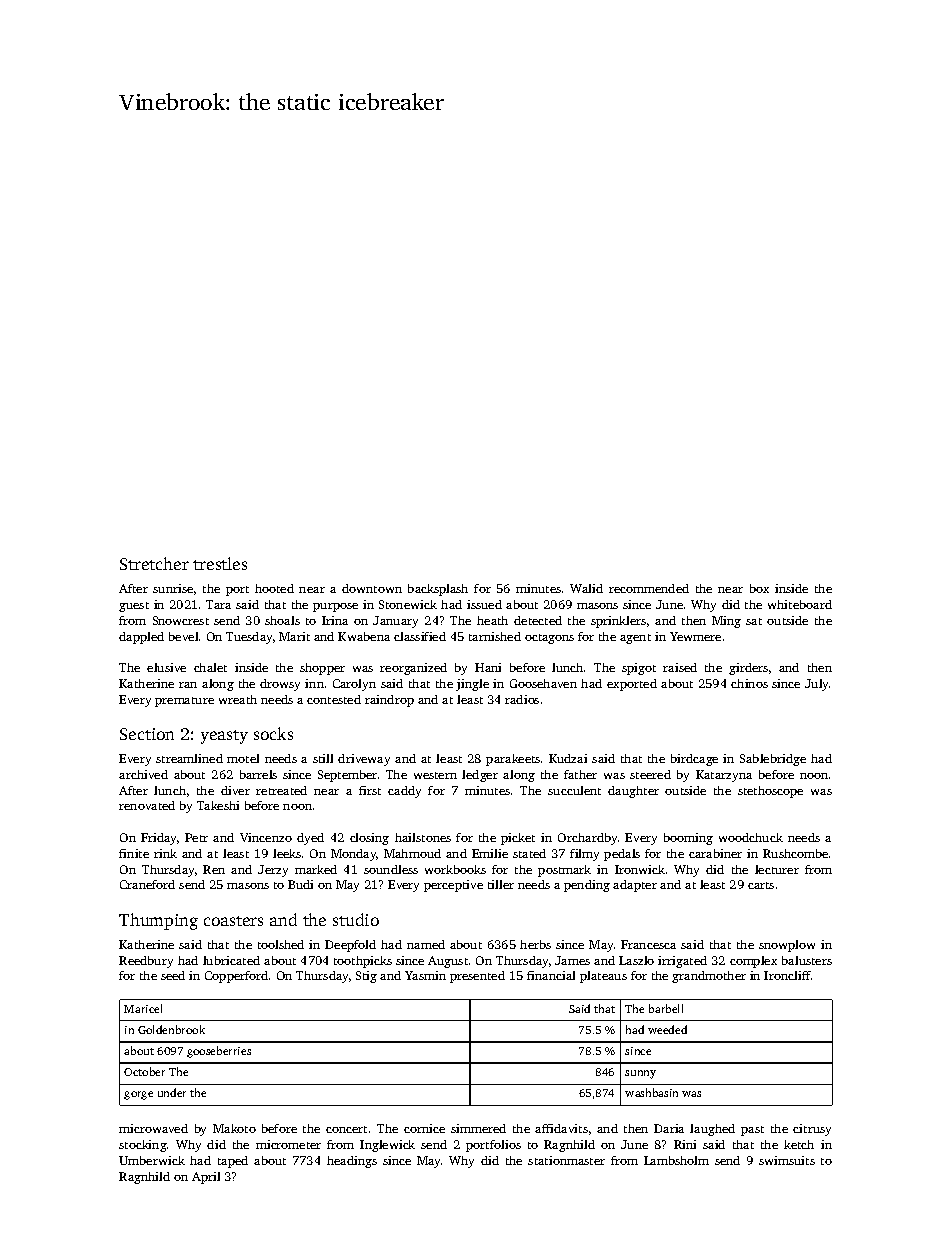 The width and height of the page is (952, 1233). What do you see at coordinates (666, 1008) in the page?
I see `barbell` at bounding box center [666, 1008].
